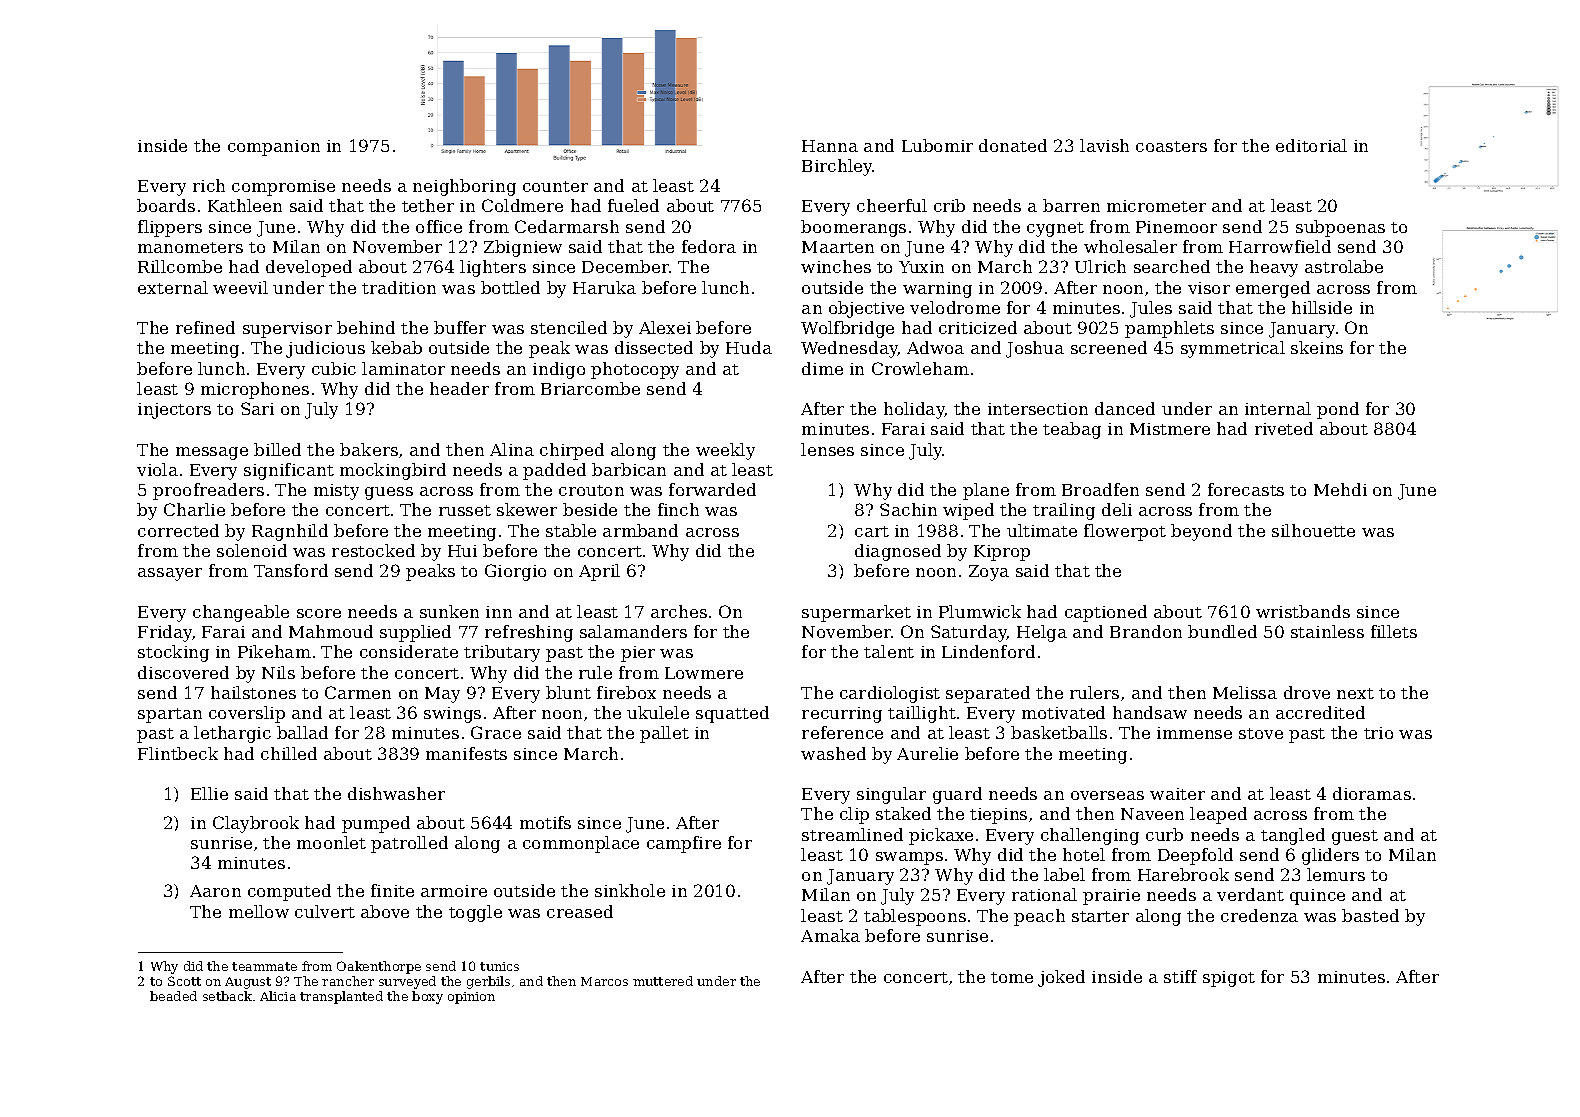  What do you see at coordinates (341, 997) in the screenshot?
I see `transplanted` at bounding box center [341, 997].
